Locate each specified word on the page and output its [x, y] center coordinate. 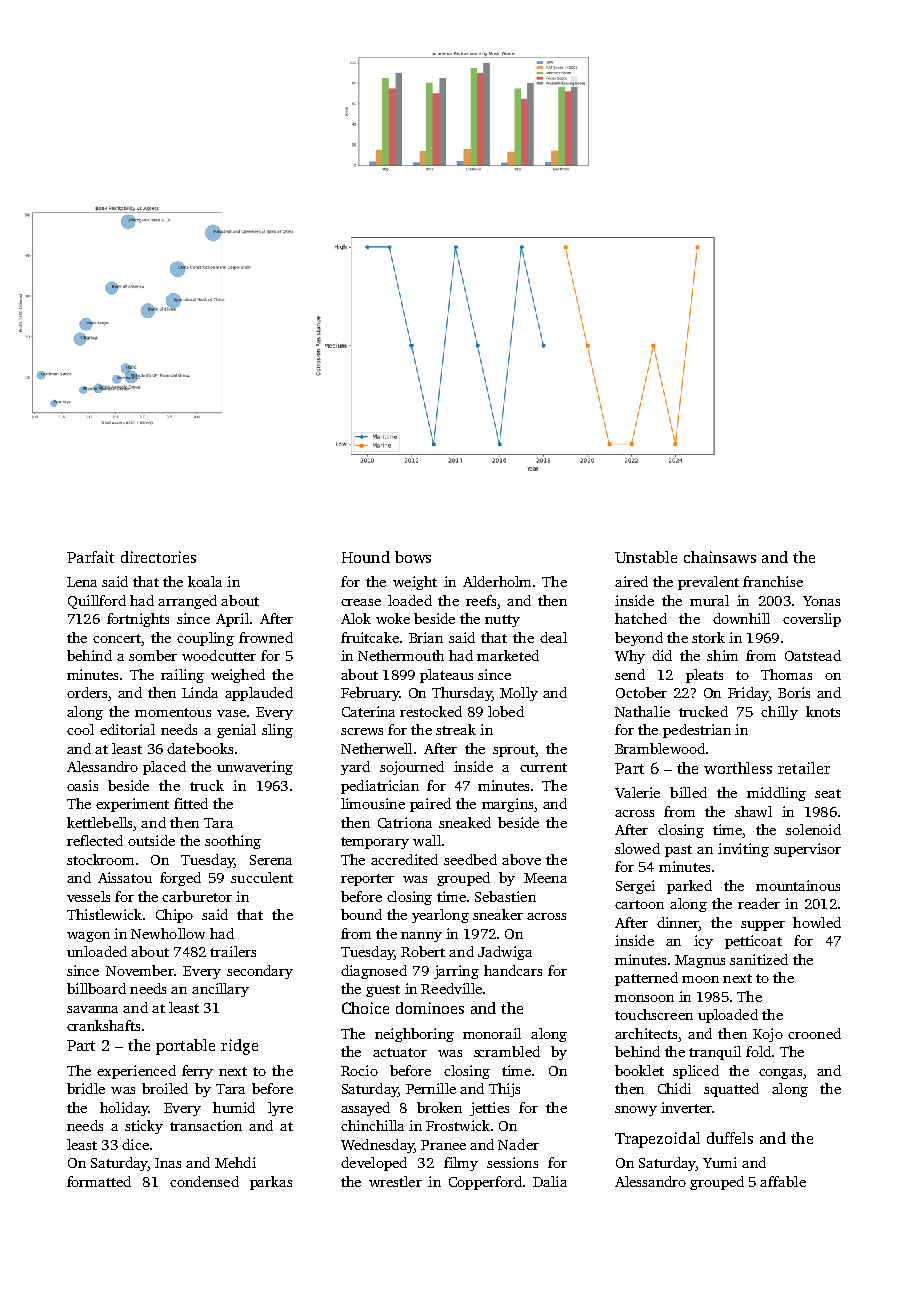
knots [823, 711]
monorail [492, 1033]
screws [362, 731]
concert [117, 638]
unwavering [255, 768]
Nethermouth [401, 655]
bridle [86, 1088]
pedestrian [697, 731]
